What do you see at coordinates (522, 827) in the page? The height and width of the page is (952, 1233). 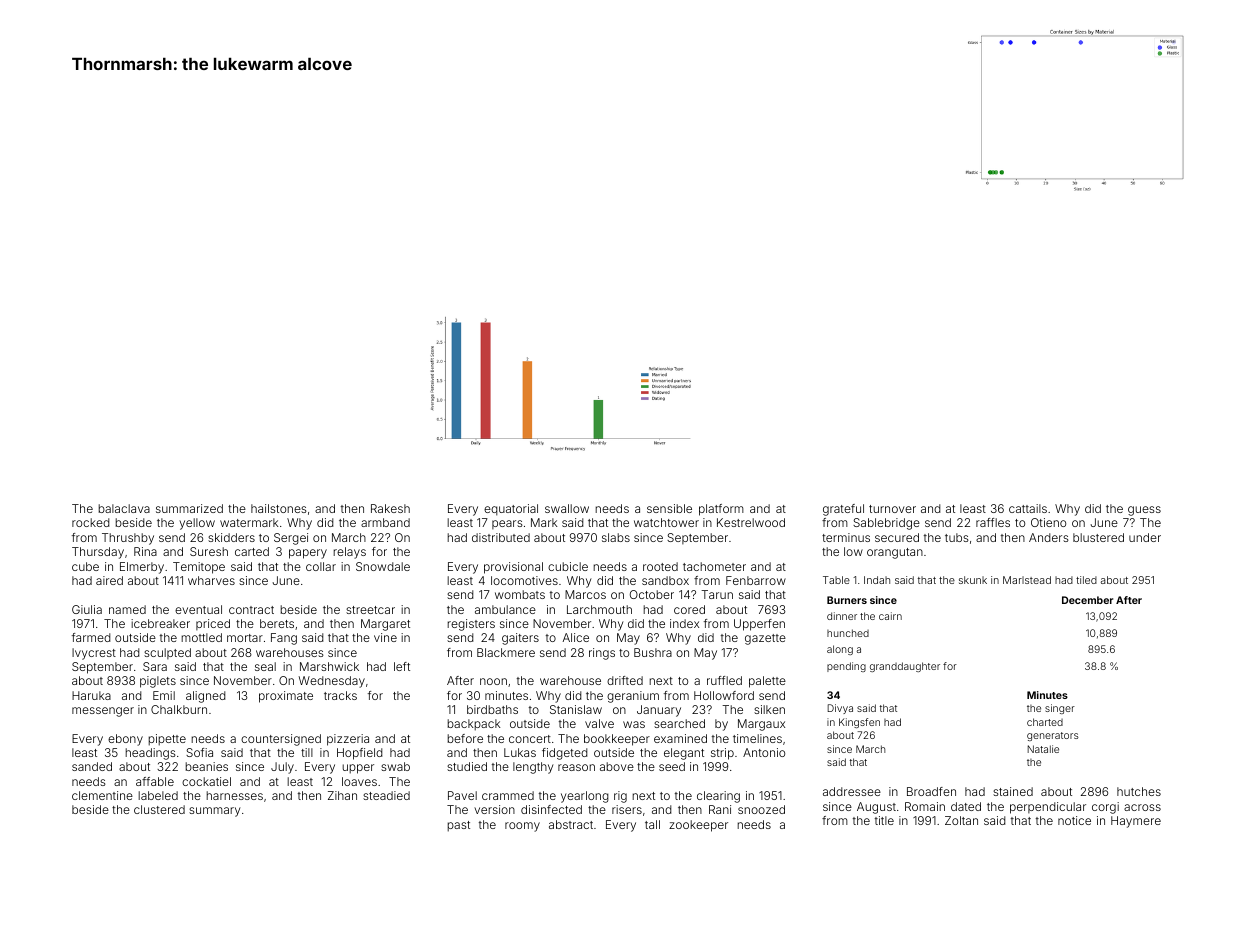 I see `roomy` at bounding box center [522, 827].
